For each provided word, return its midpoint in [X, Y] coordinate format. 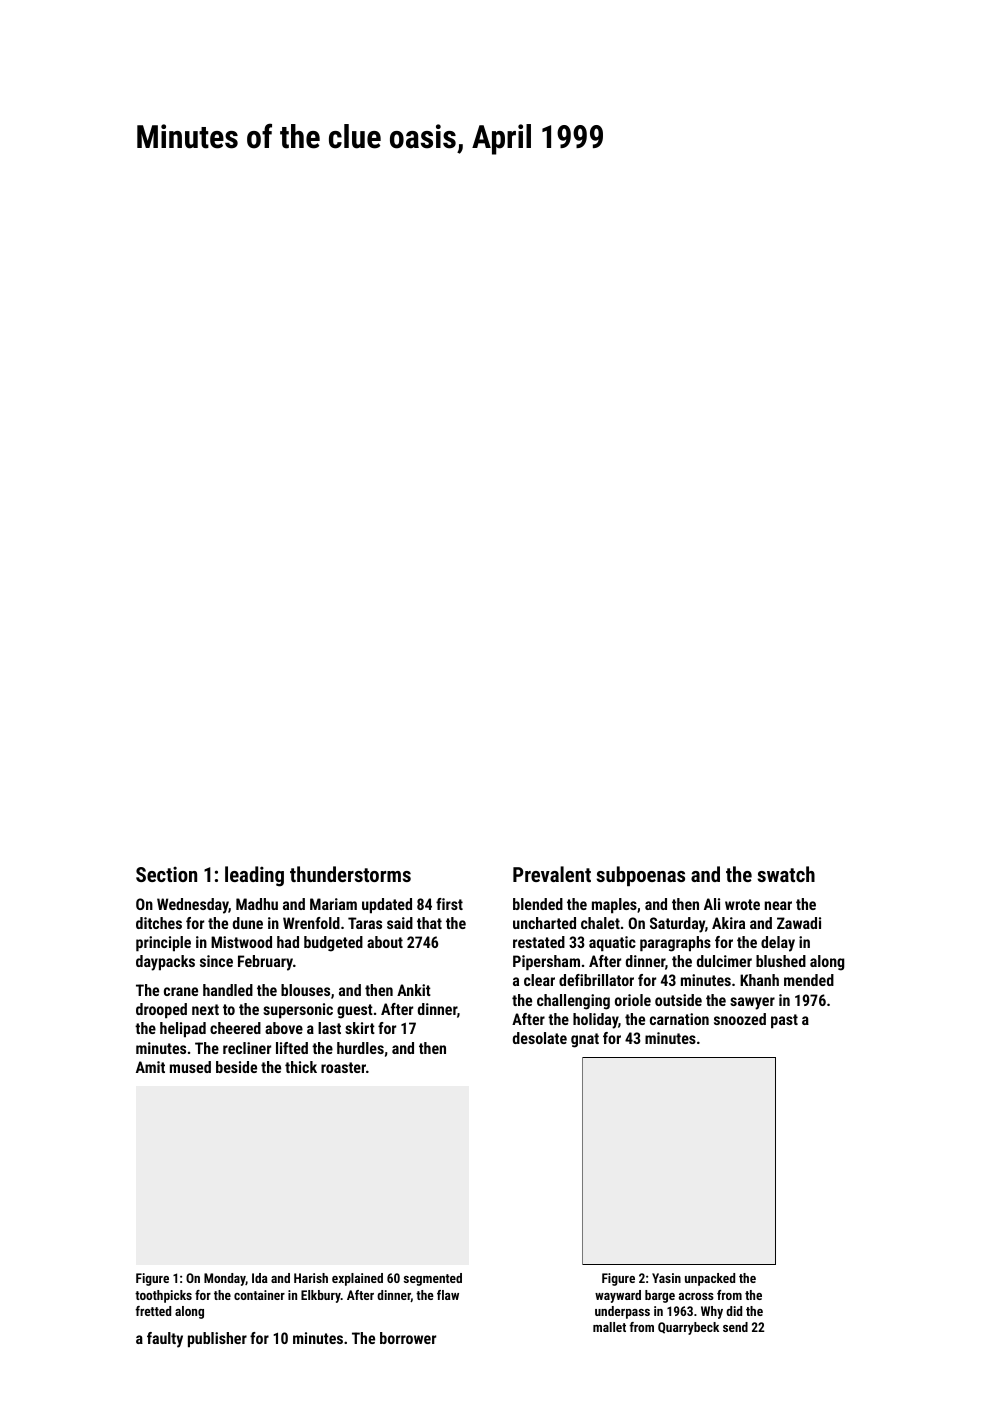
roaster [343, 1067]
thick [301, 1067]
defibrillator [596, 980]
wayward [618, 1296]
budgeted [333, 944]
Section [166, 874]
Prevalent [552, 874]
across [696, 1296]
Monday [225, 1279]
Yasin [666, 1278]
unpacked [710, 1279]
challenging [573, 1002]
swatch [786, 874]
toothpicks [163, 1296]
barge [660, 1296]
